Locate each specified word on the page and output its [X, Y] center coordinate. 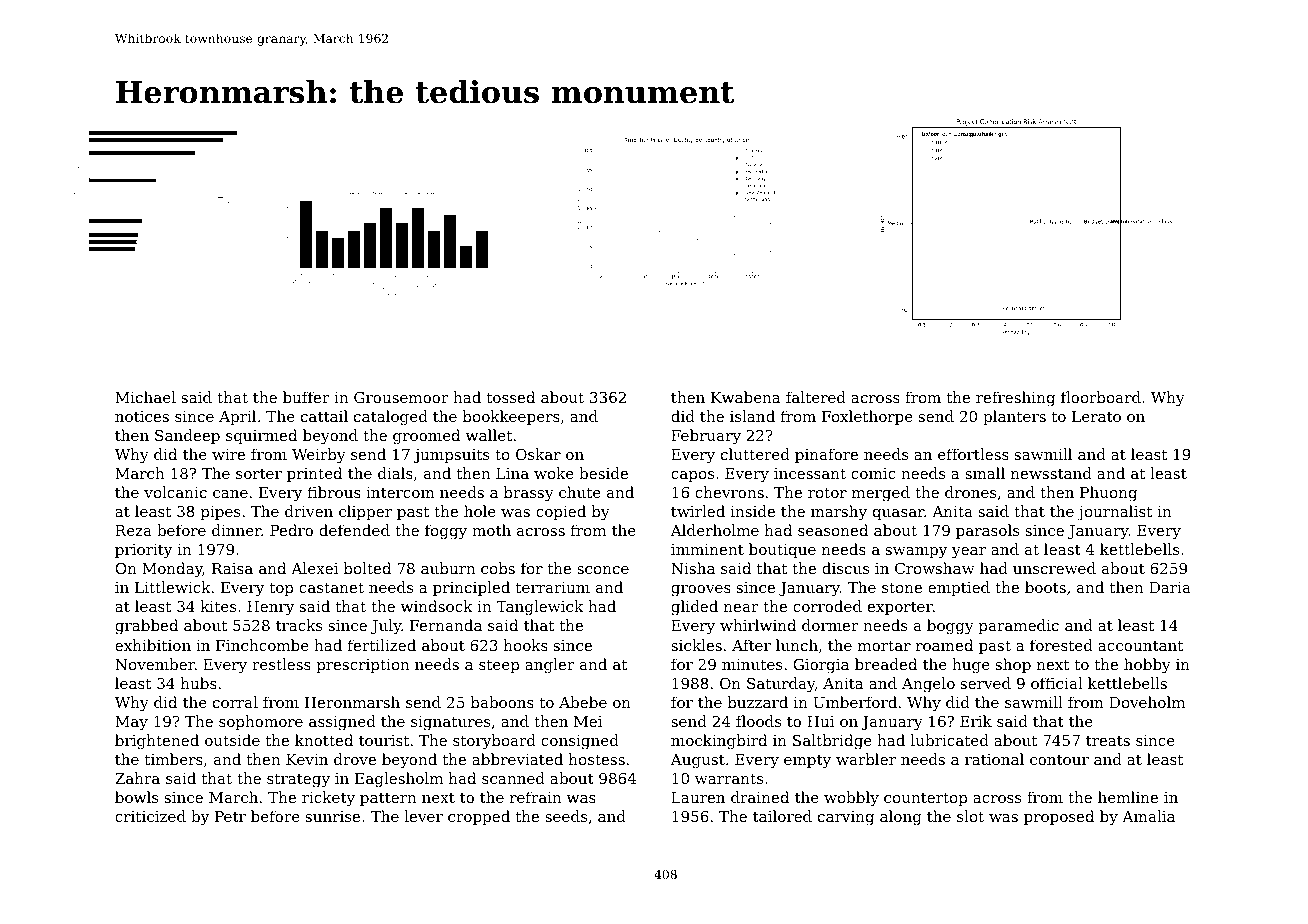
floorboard [1101, 397]
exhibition [153, 645]
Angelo [928, 685]
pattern [388, 799]
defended [354, 530]
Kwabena [746, 397]
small [985, 473]
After [751, 645]
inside [753, 511]
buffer [306, 397]
